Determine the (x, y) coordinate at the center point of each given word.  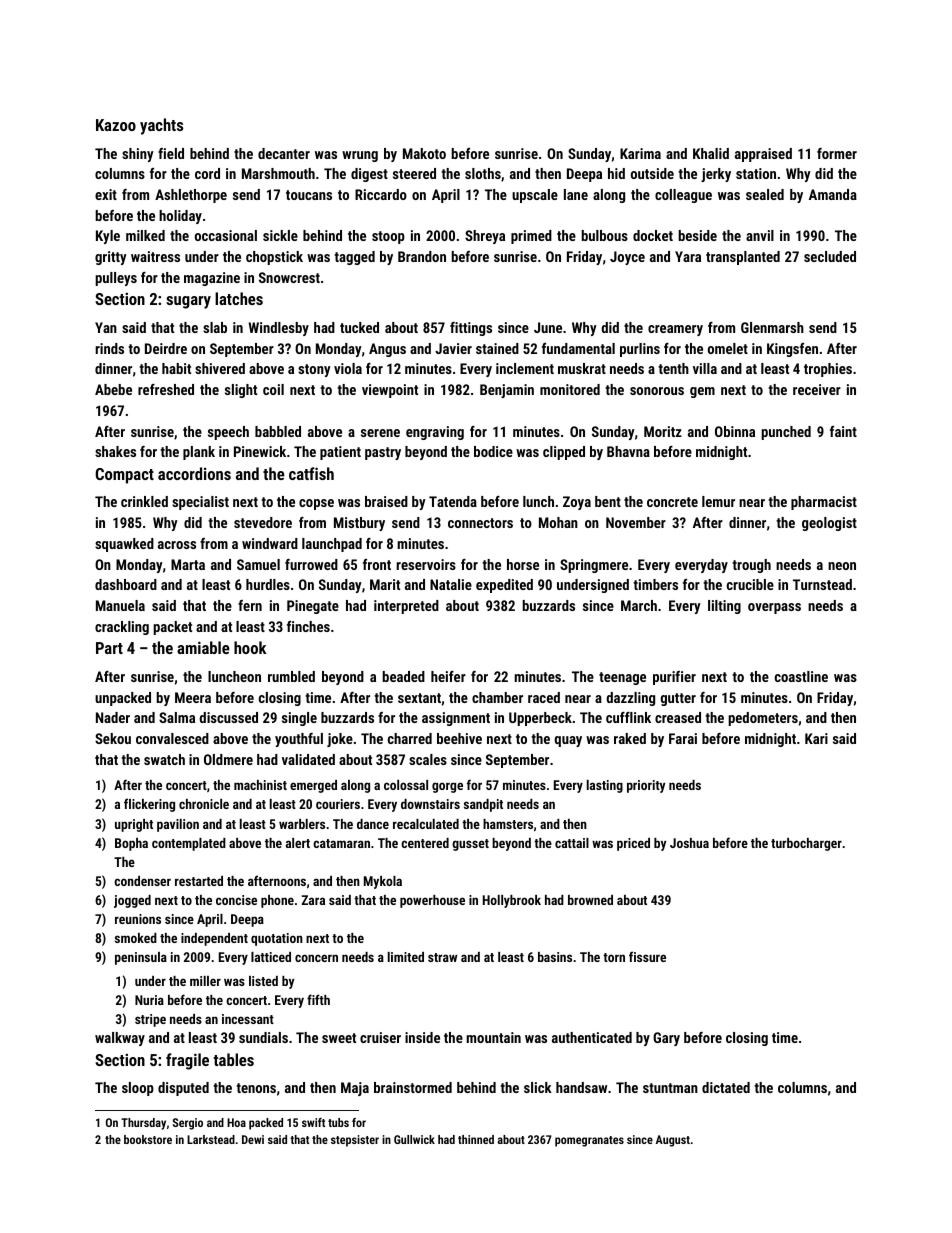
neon (842, 566)
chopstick (274, 258)
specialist (200, 503)
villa (705, 368)
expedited (504, 586)
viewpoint (390, 391)
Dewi (253, 1139)
